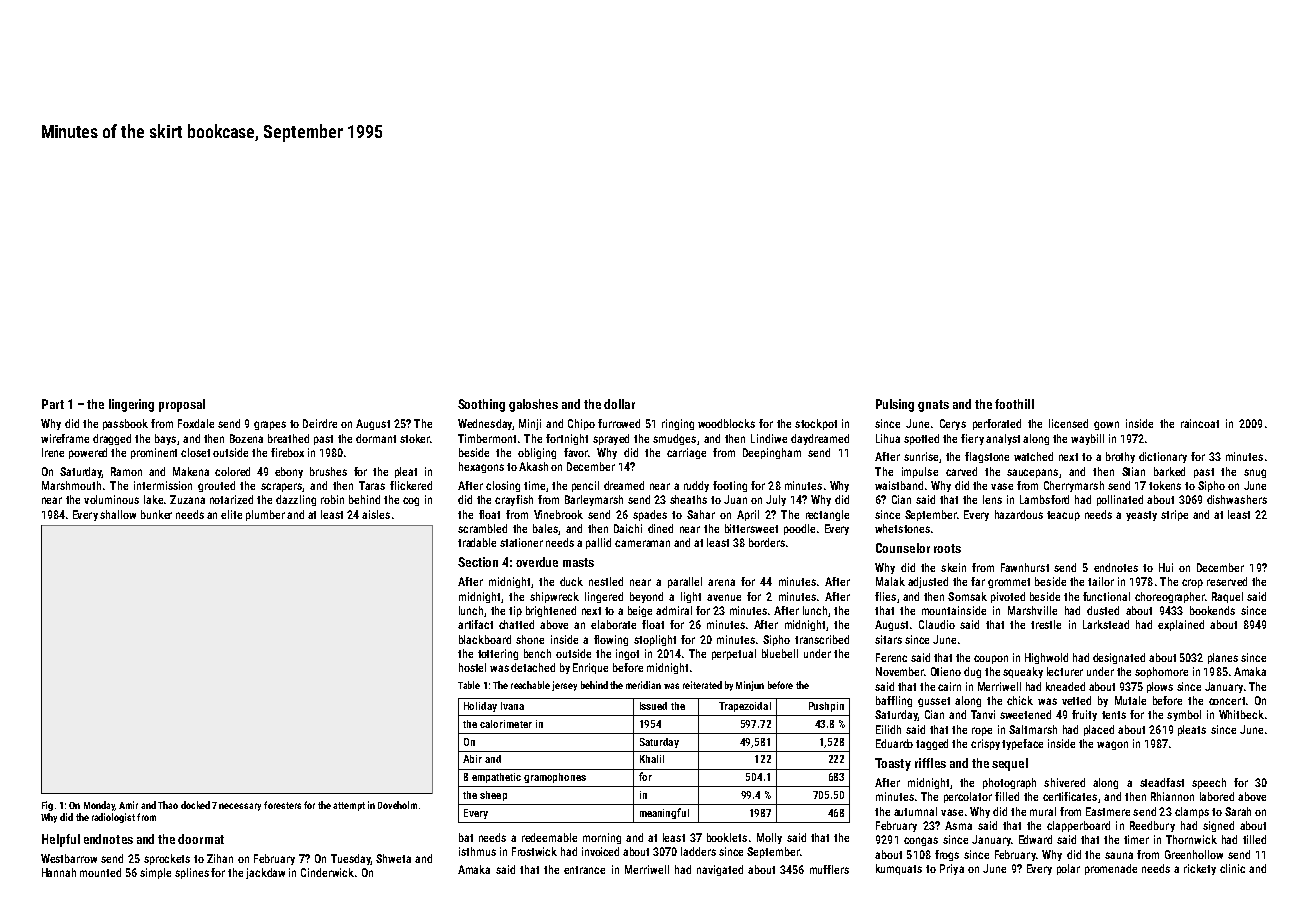 This image has width=1308, height=924. Describe the element at coordinates (71, 485) in the image. I see `Marshmouth` at that location.
